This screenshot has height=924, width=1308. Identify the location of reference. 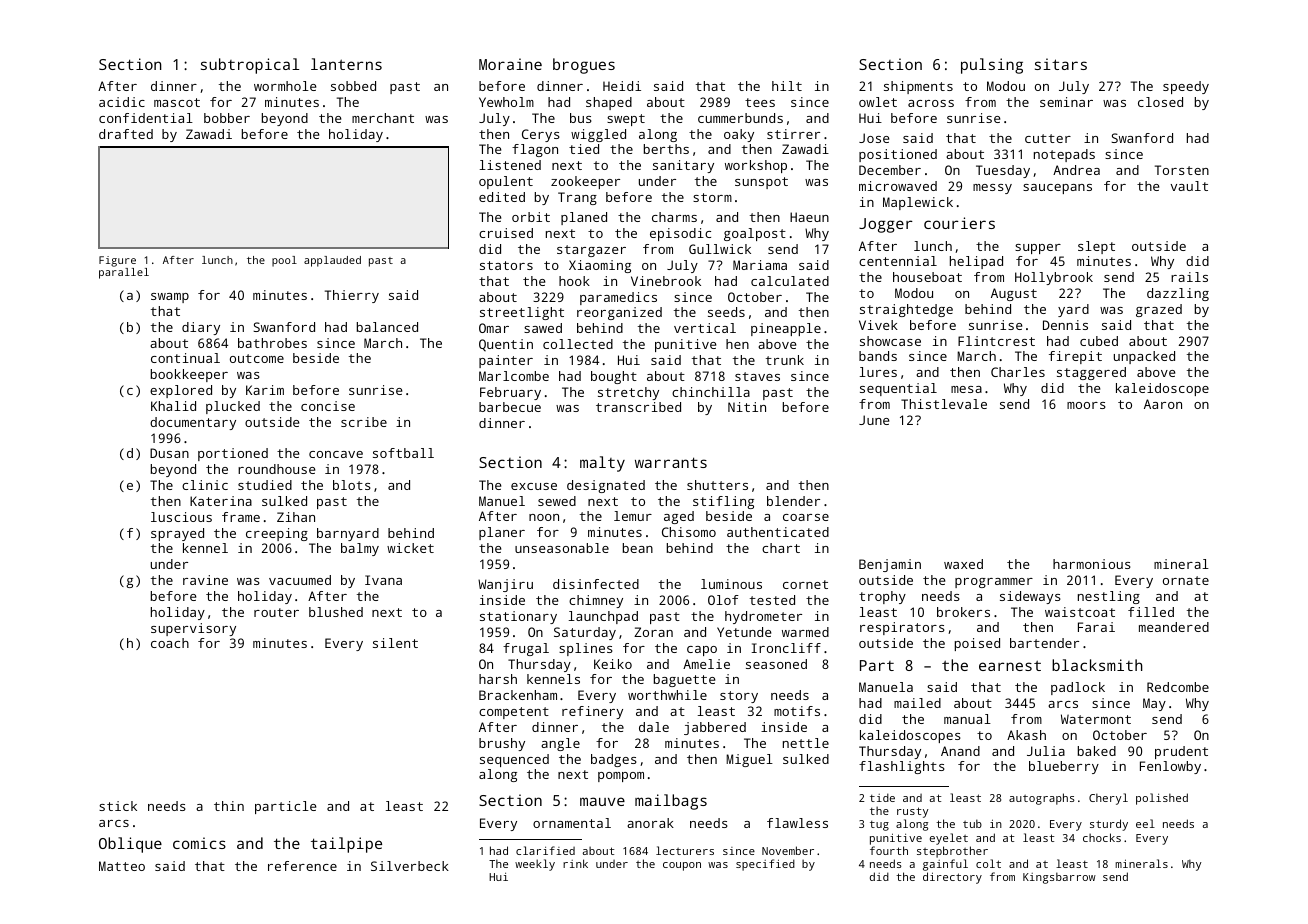
(302, 866).
